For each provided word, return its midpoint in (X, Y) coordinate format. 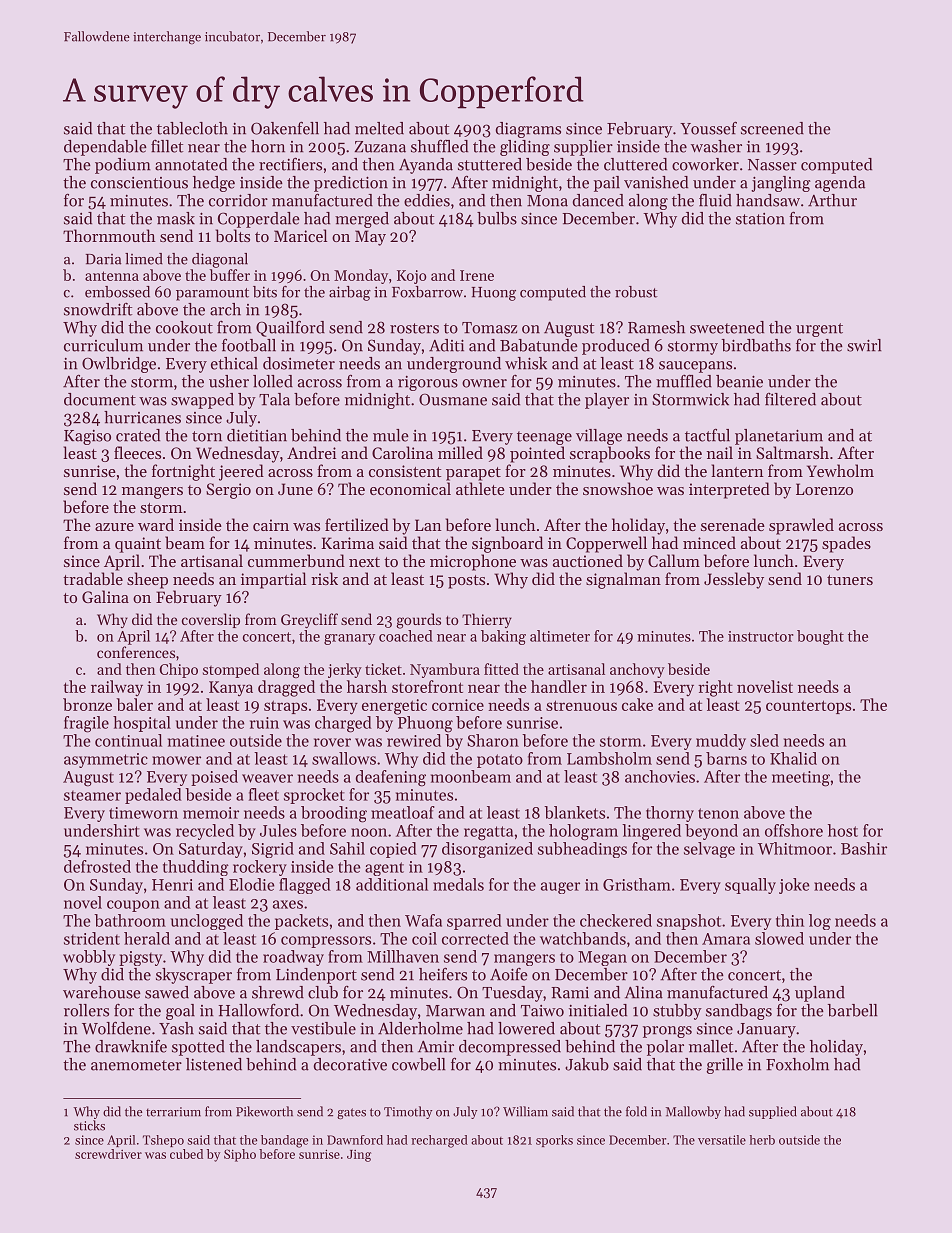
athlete (480, 488)
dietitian (257, 435)
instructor (761, 636)
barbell (853, 1010)
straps (285, 707)
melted (379, 128)
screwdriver (108, 1154)
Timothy (408, 1112)
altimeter (560, 636)
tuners (850, 580)
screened (772, 128)
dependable (105, 148)
